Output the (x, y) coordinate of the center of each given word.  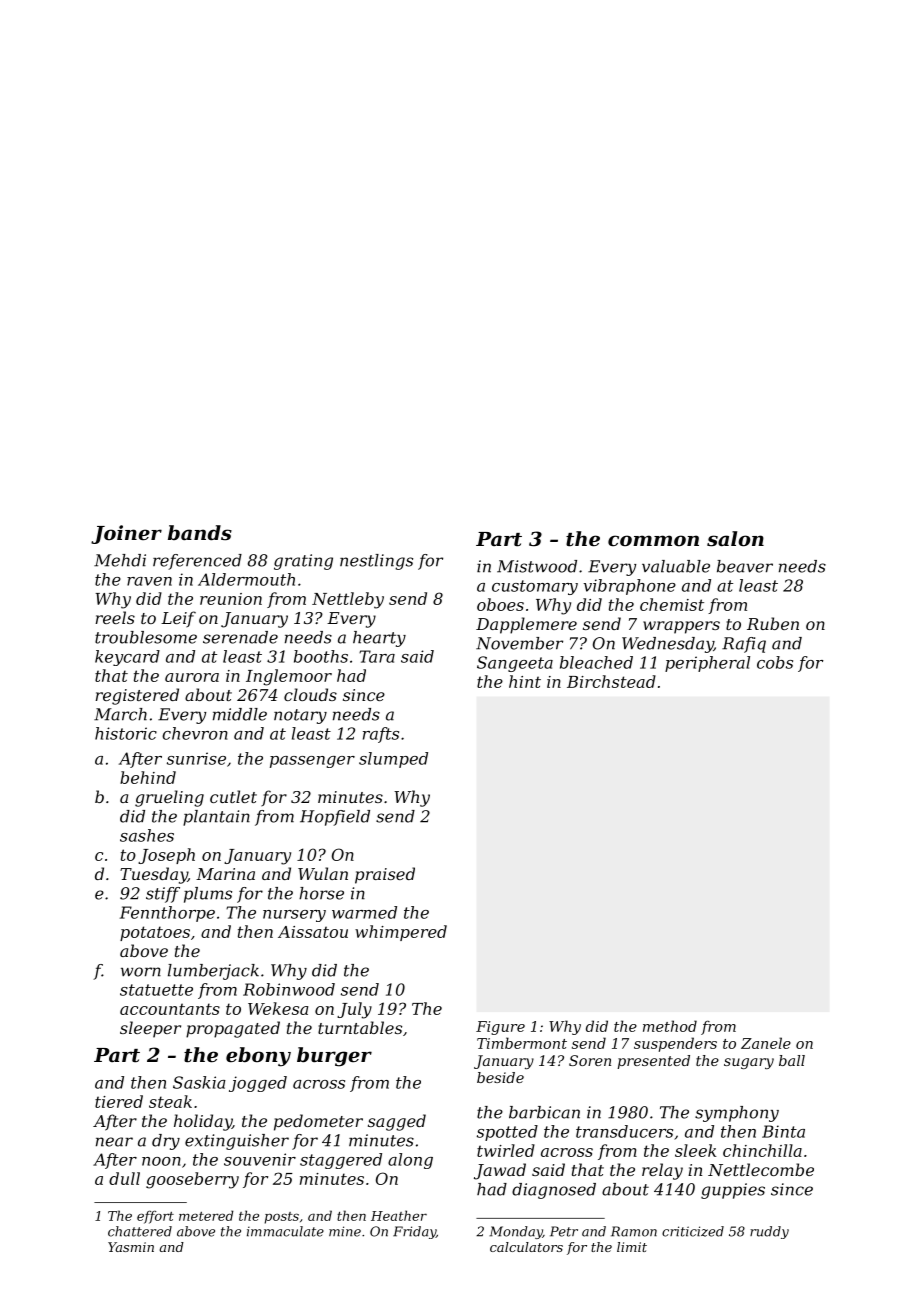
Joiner (126, 534)
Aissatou (313, 932)
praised (385, 875)
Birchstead (611, 681)
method (670, 1026)
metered (206, 1215)
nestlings (376, 562)
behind (148, 777)
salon (735, 539)
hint (525, 681)
